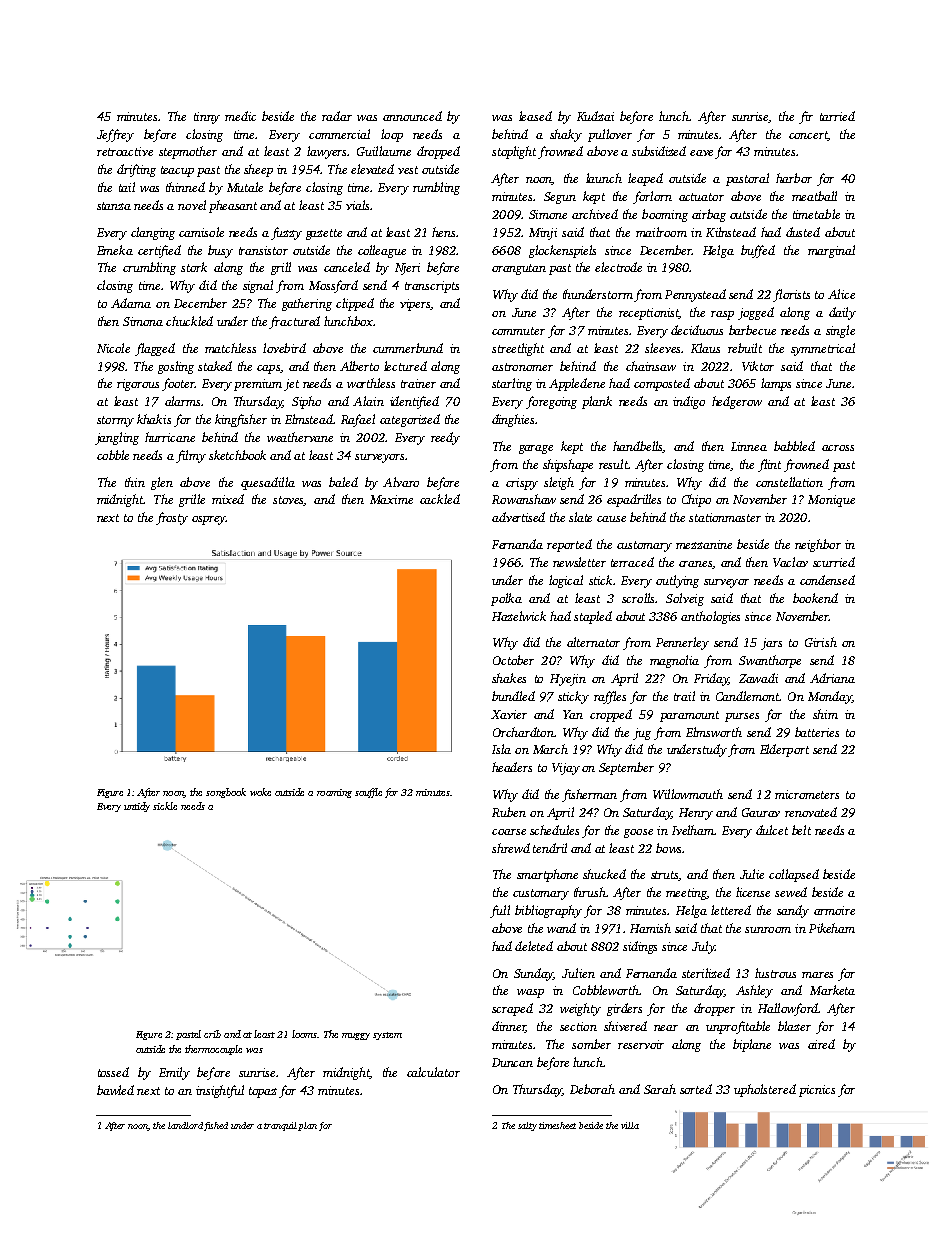  Describe the element at coordinates (595, 116) in the image. I see `Kudzai` at that location.
